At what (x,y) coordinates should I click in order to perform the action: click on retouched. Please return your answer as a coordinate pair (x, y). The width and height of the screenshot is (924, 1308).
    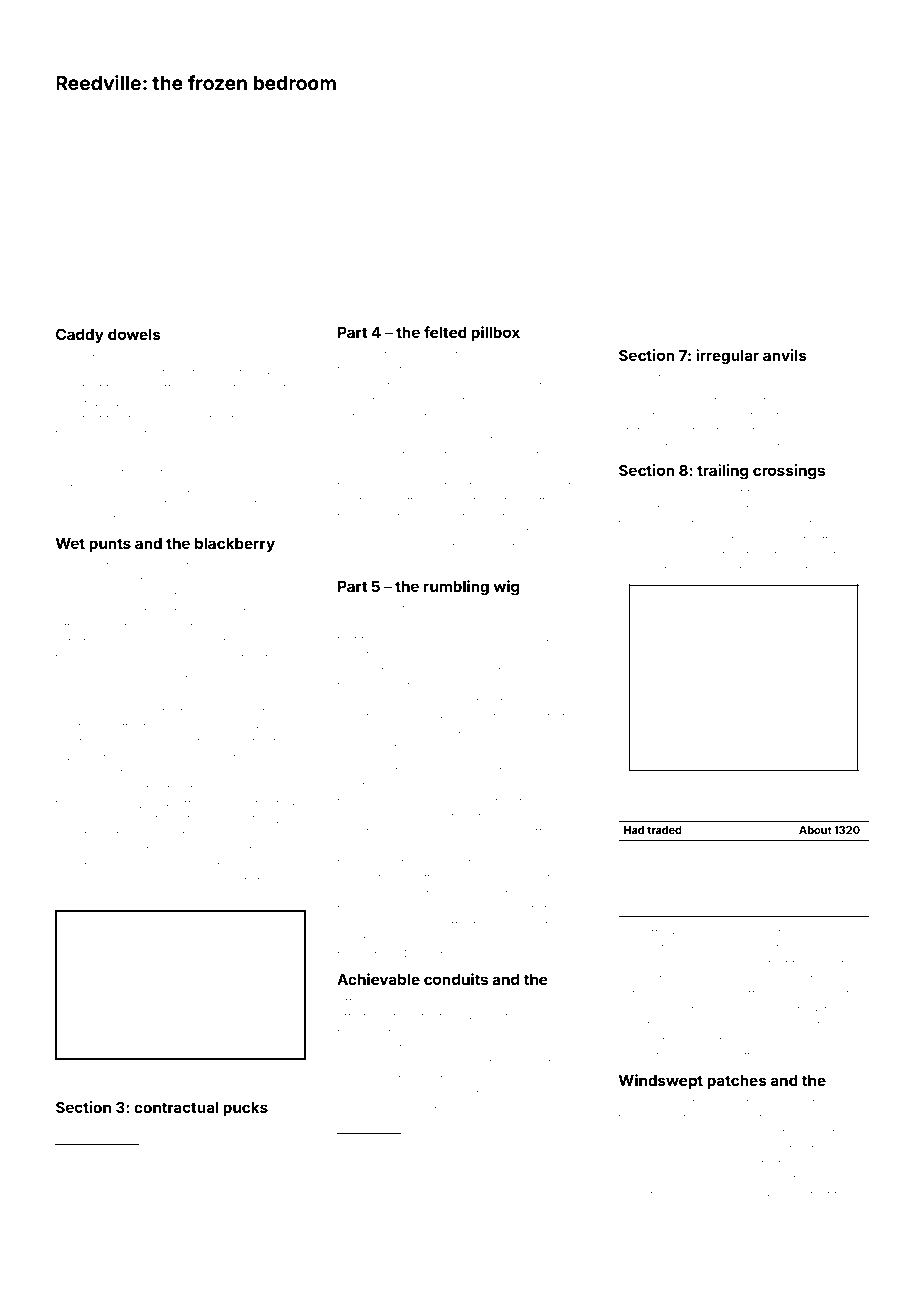
    Looking at the image, I should click on (85, 1212).
